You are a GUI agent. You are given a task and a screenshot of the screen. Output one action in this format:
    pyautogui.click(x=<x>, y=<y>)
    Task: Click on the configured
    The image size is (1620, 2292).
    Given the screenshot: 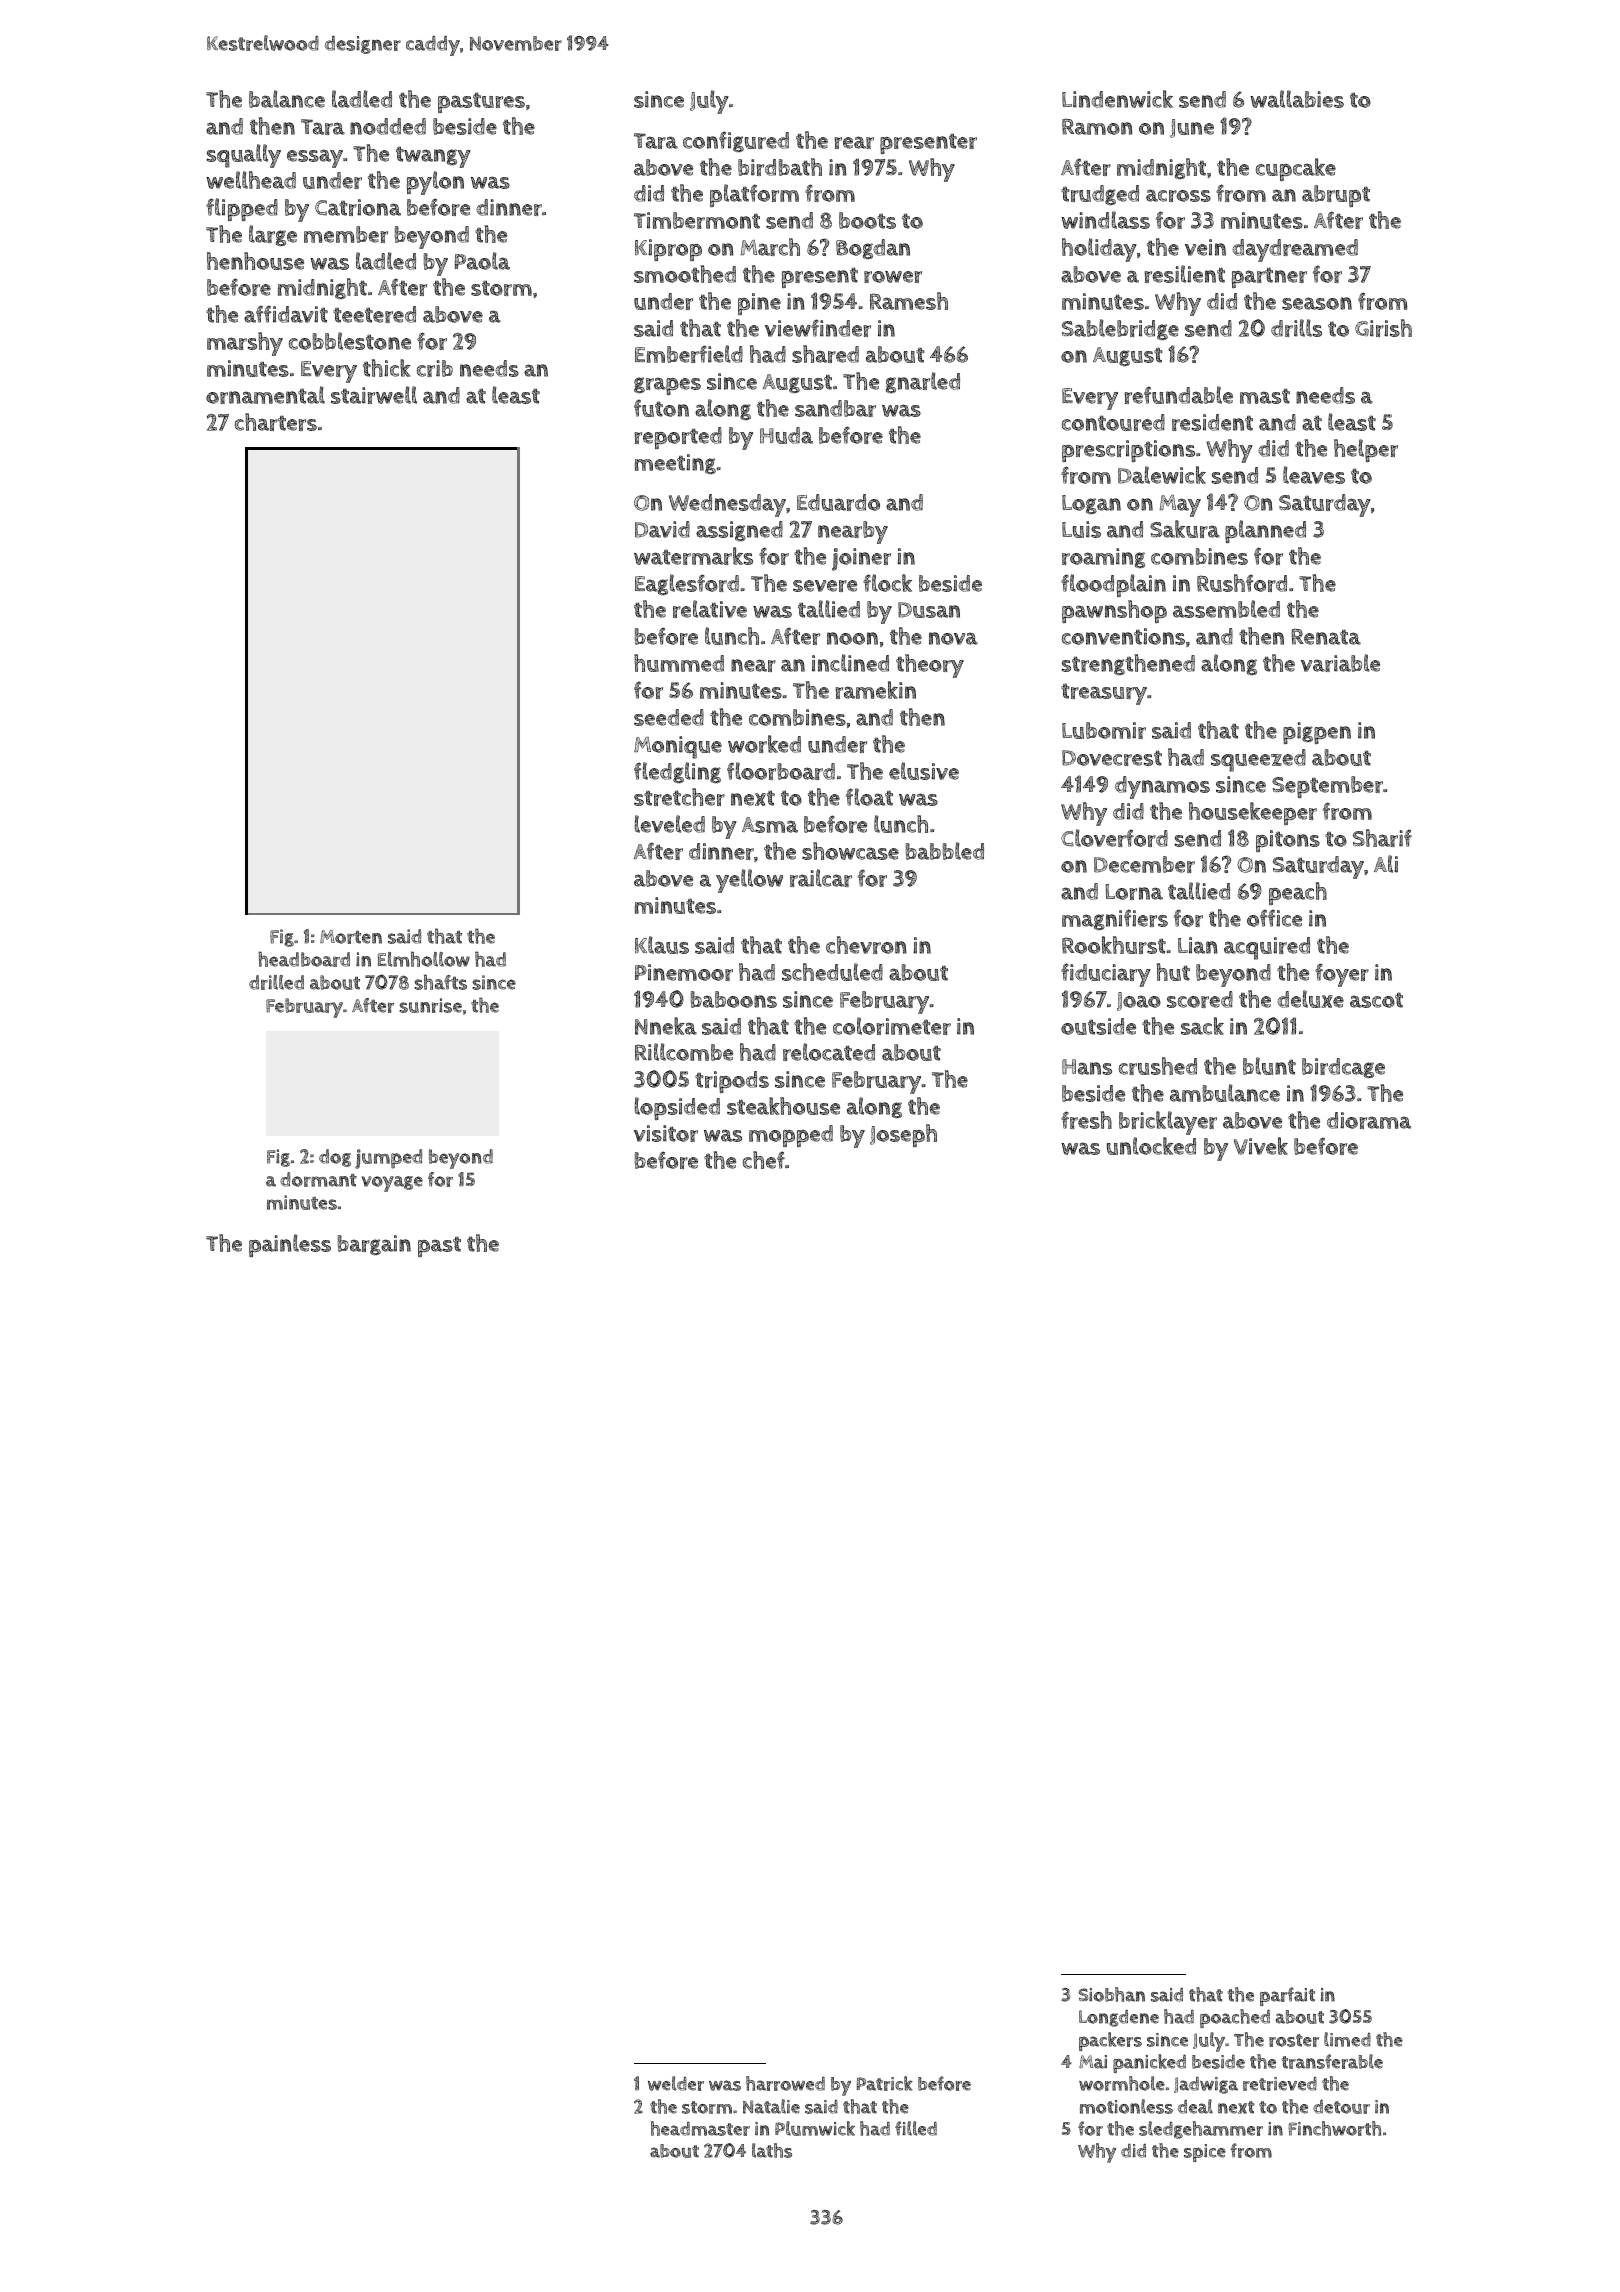 What is the action you would take?
    pyautogui.click(x=736, y=141)
